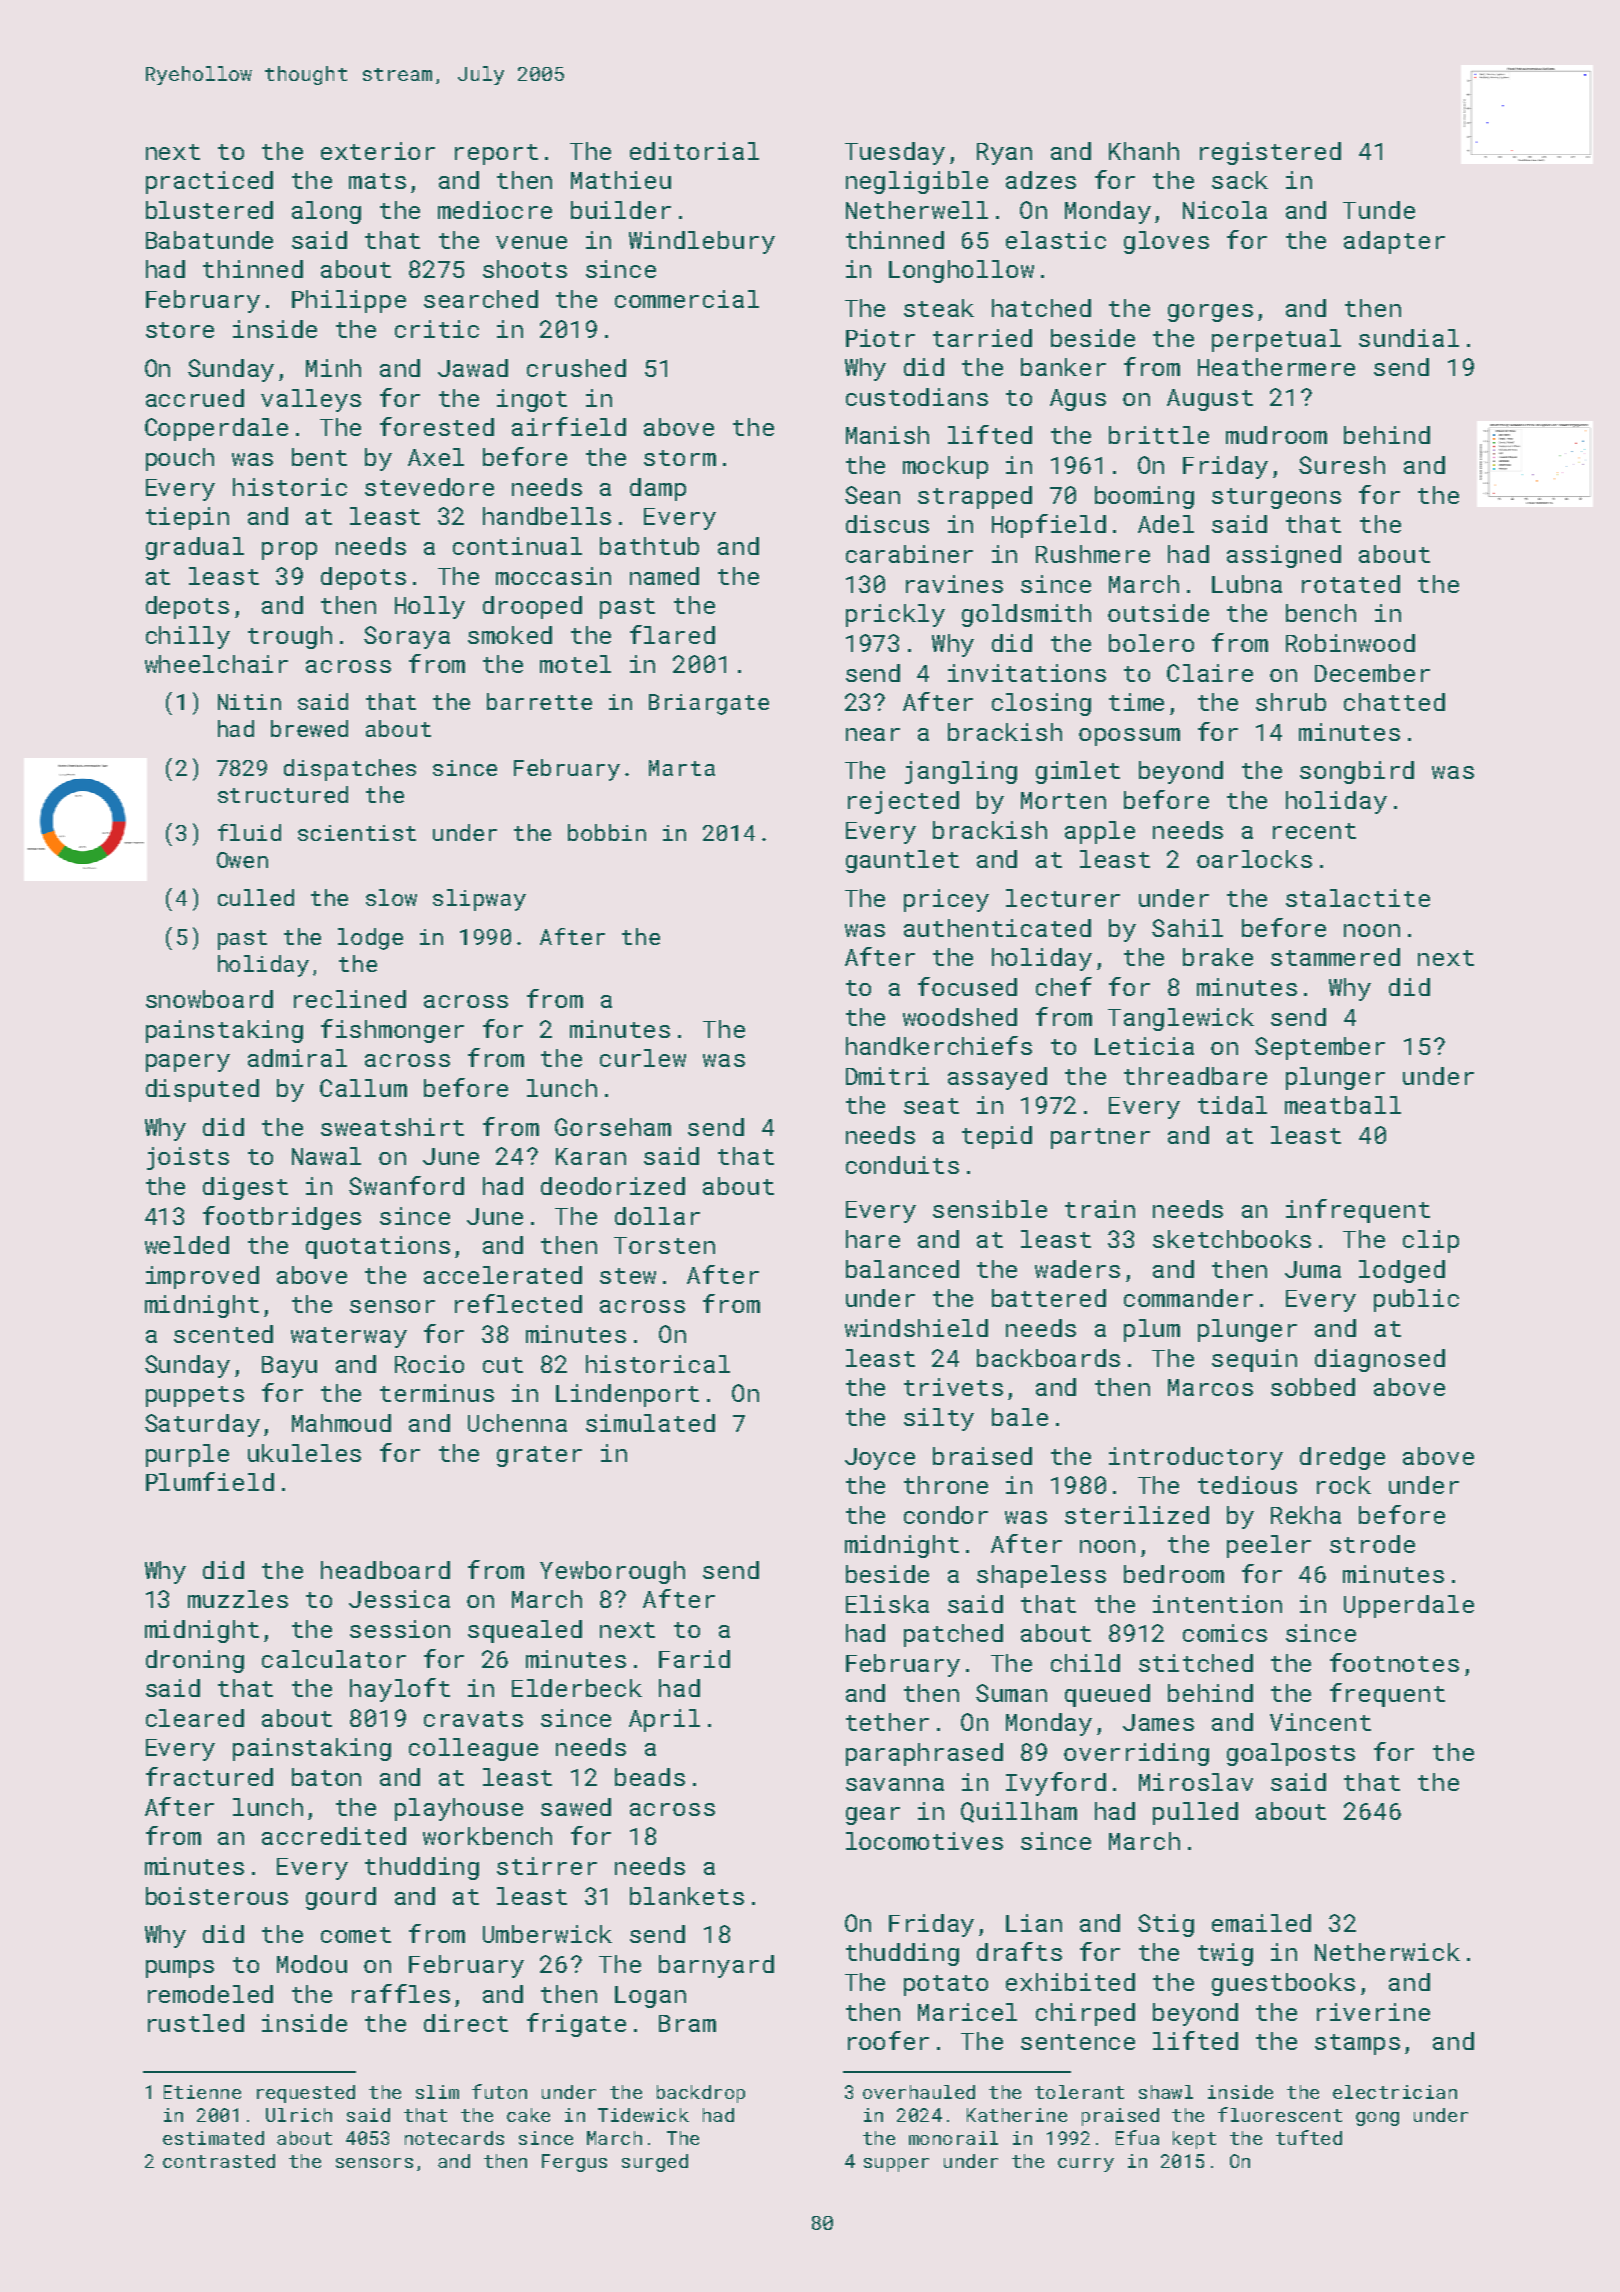  I want to click on bathtub, so click(649, 546).
